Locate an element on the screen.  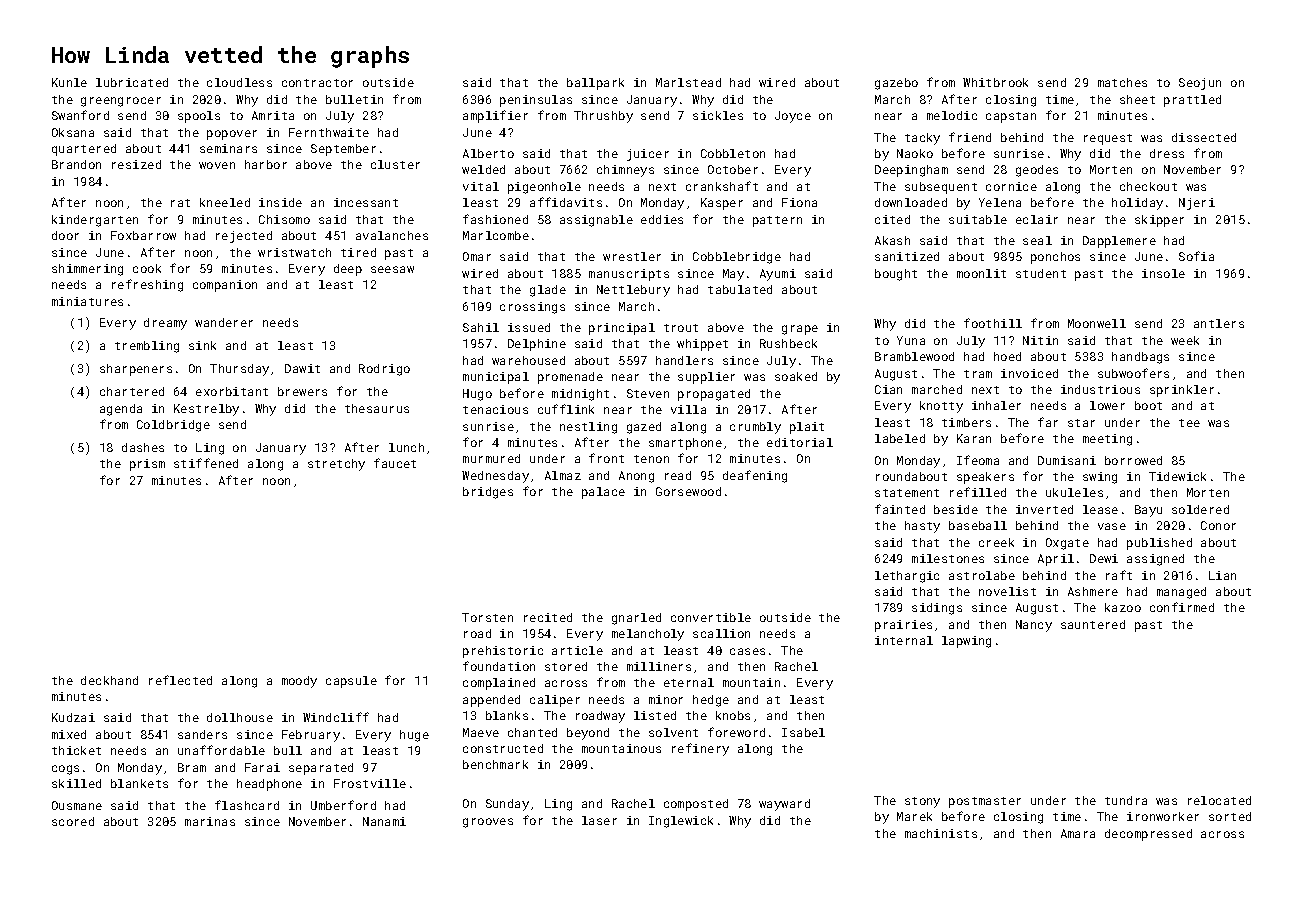
stretchy is located at coordinates (336, 465).
